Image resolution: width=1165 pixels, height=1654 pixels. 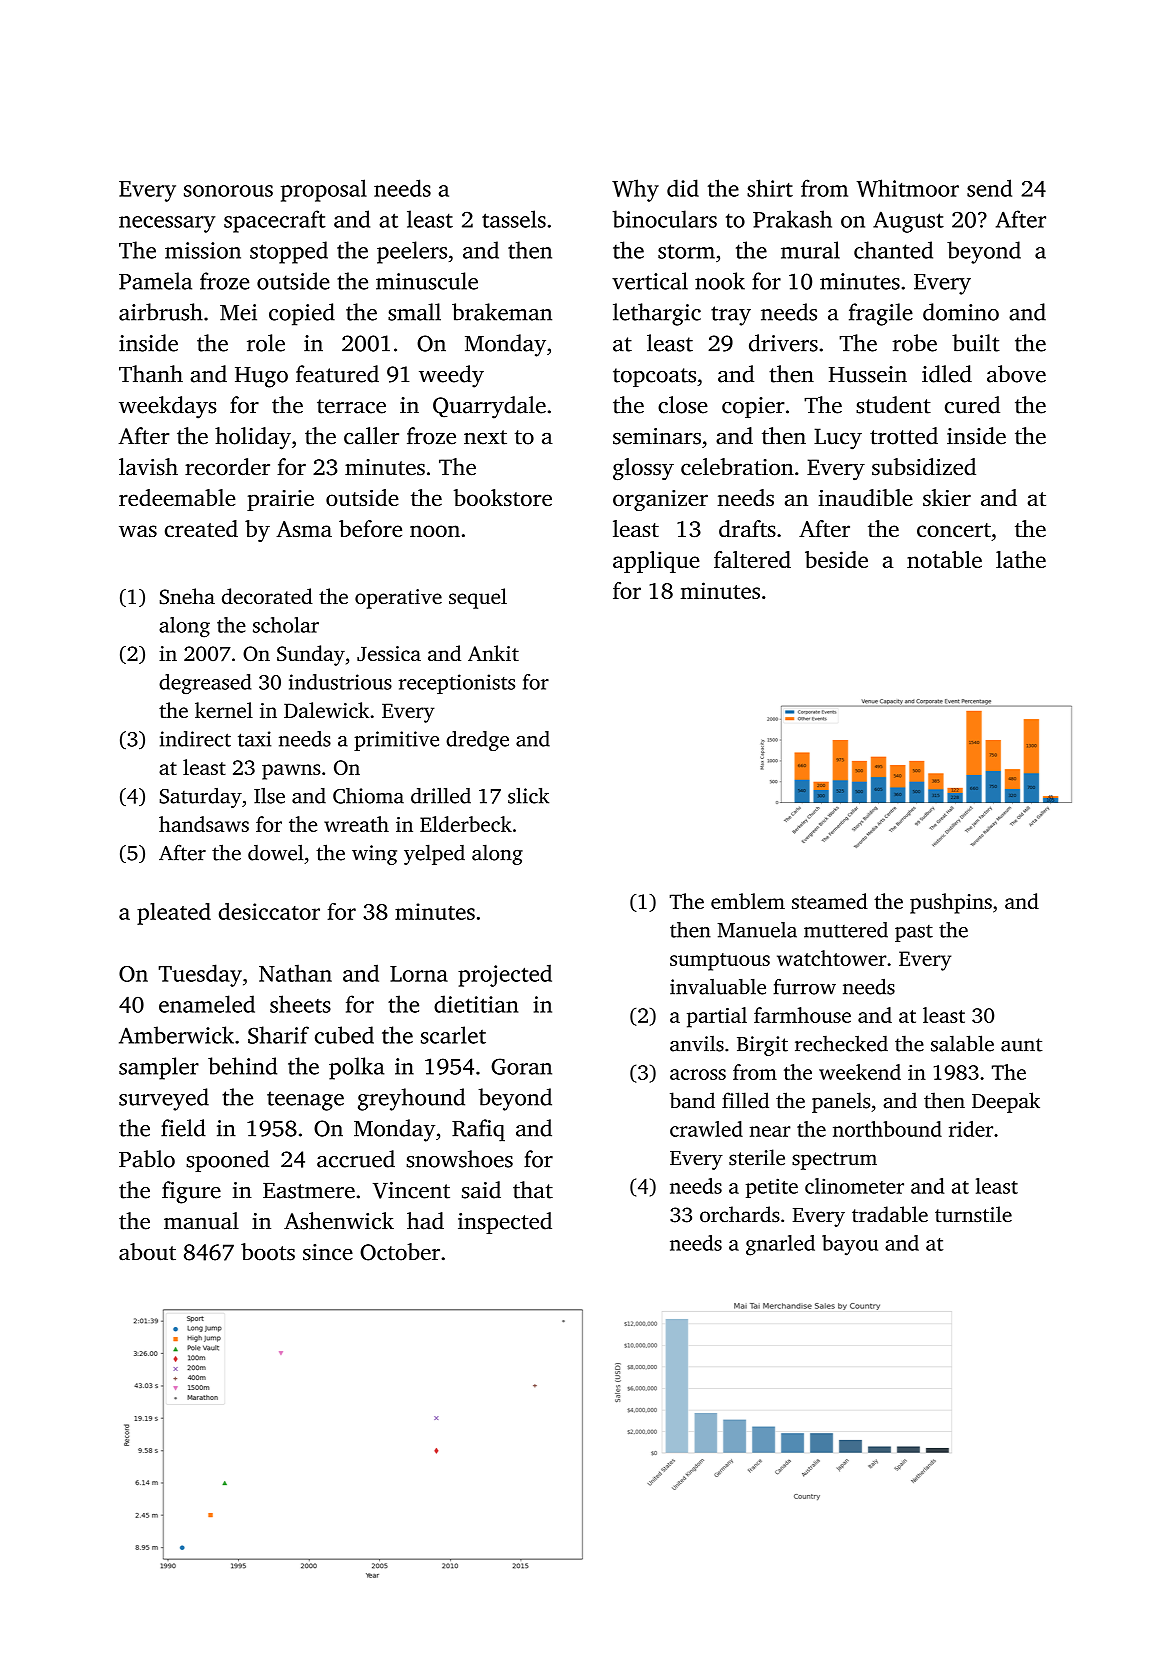 I want to click on boots, so click(x=268, y=1252).
